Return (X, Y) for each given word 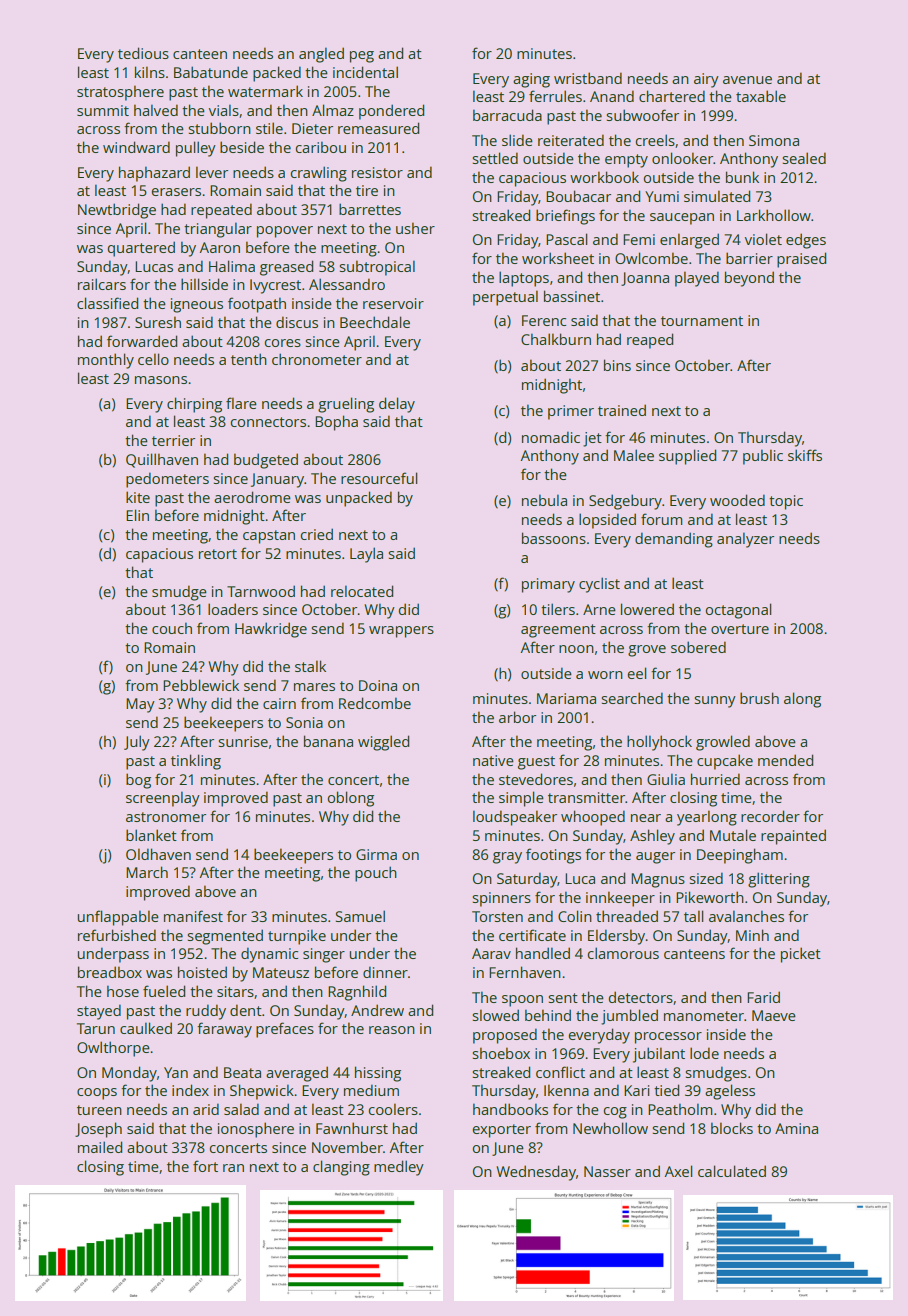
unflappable (118, 918)
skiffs (805, 455)
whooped (593, 818)
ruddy (206, 1012)
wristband (588, 78)
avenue (747, 80)
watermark (265, 91)
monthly (106, 361)
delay (397, 405)
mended (785, 760)
